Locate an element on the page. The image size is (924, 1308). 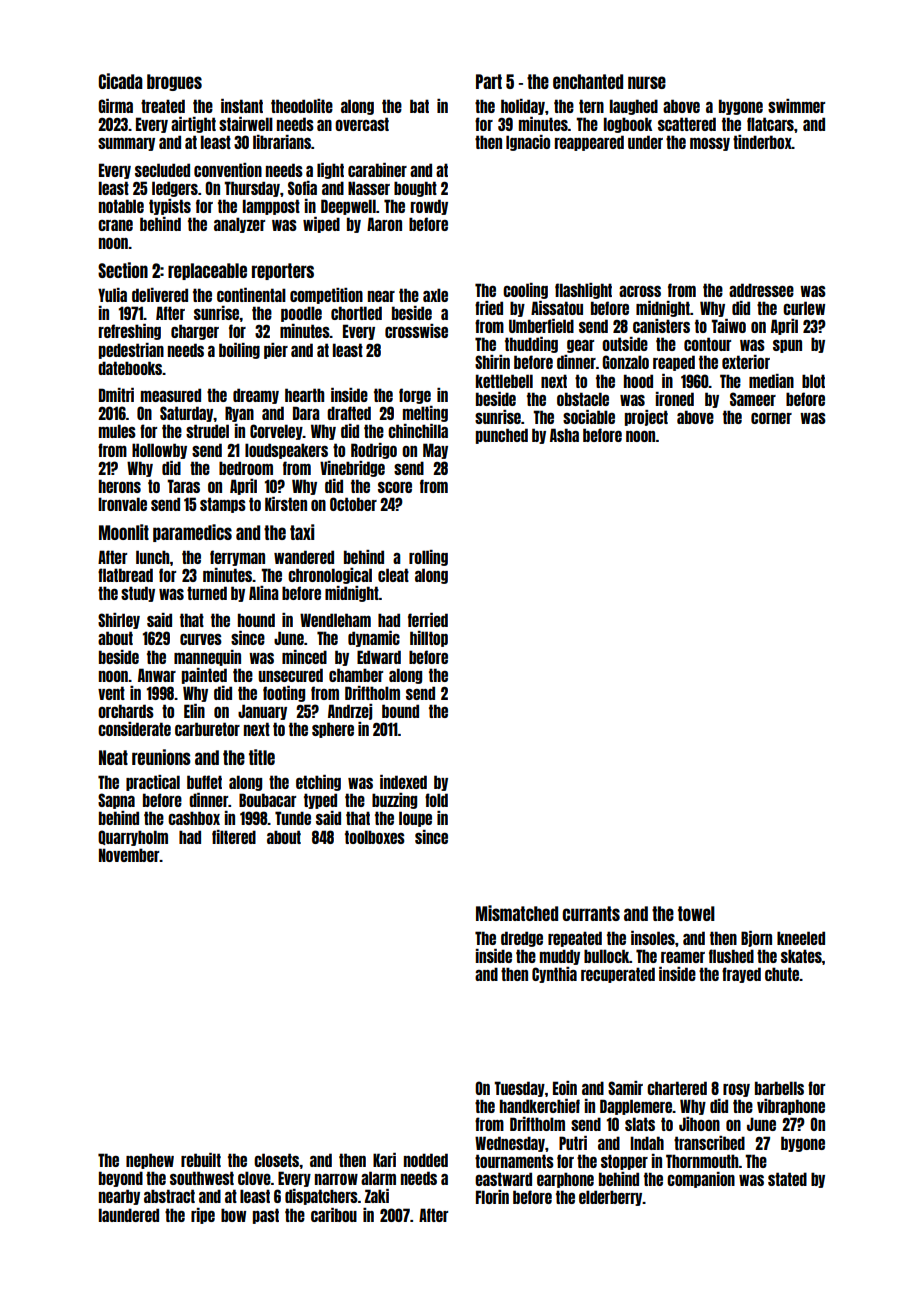
carburetor is located at coordinates (207, 729).
